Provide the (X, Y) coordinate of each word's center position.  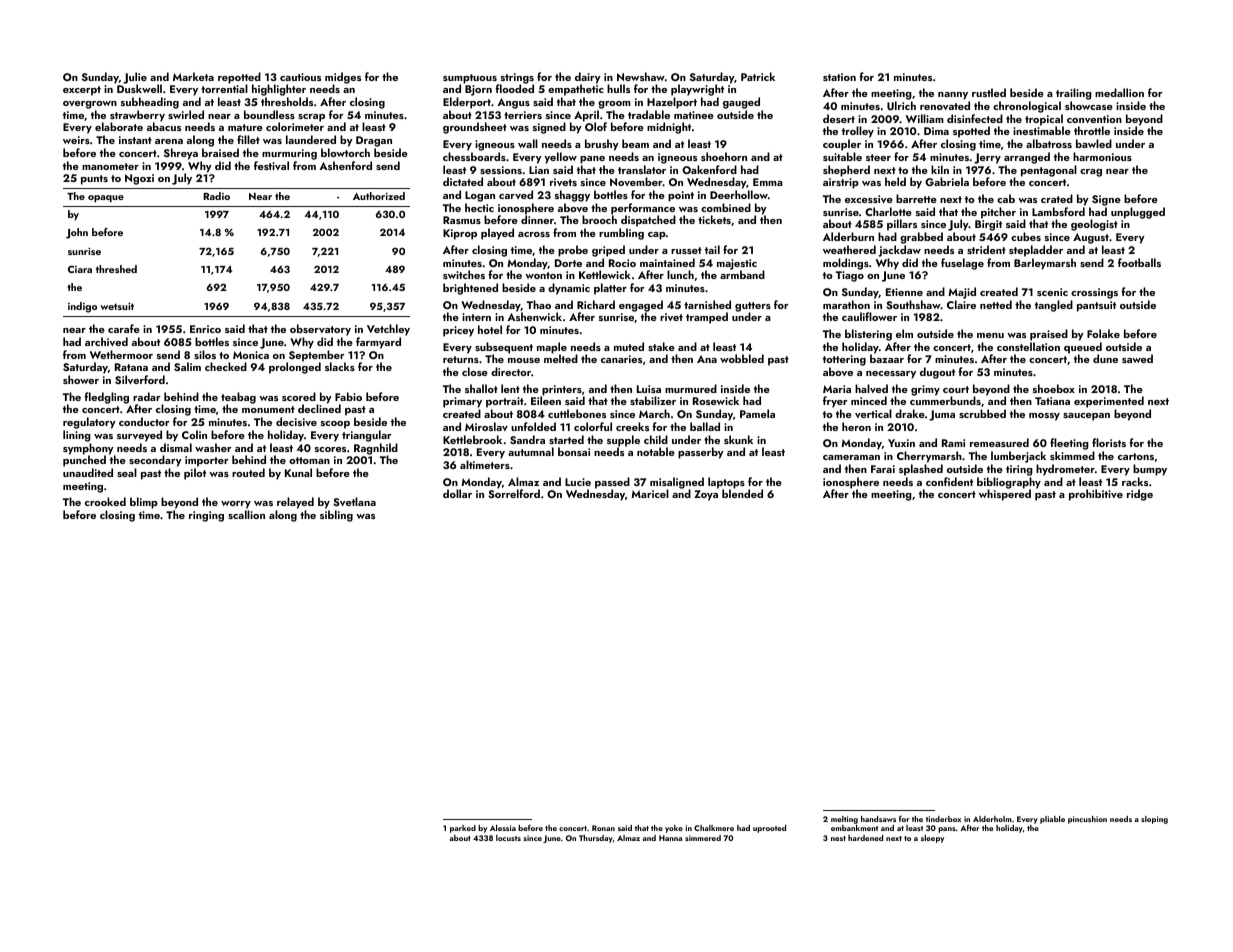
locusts (508, 838)
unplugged (1138, 213)
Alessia (503, 828)
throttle (1092, 130)
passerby (701, 453)
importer (207, 461)
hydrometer (1065, 470)
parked (463, 829)
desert (839, 118)
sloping (1154, 820)
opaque (106, 199)
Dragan (374, 141)
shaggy (572, 196)
